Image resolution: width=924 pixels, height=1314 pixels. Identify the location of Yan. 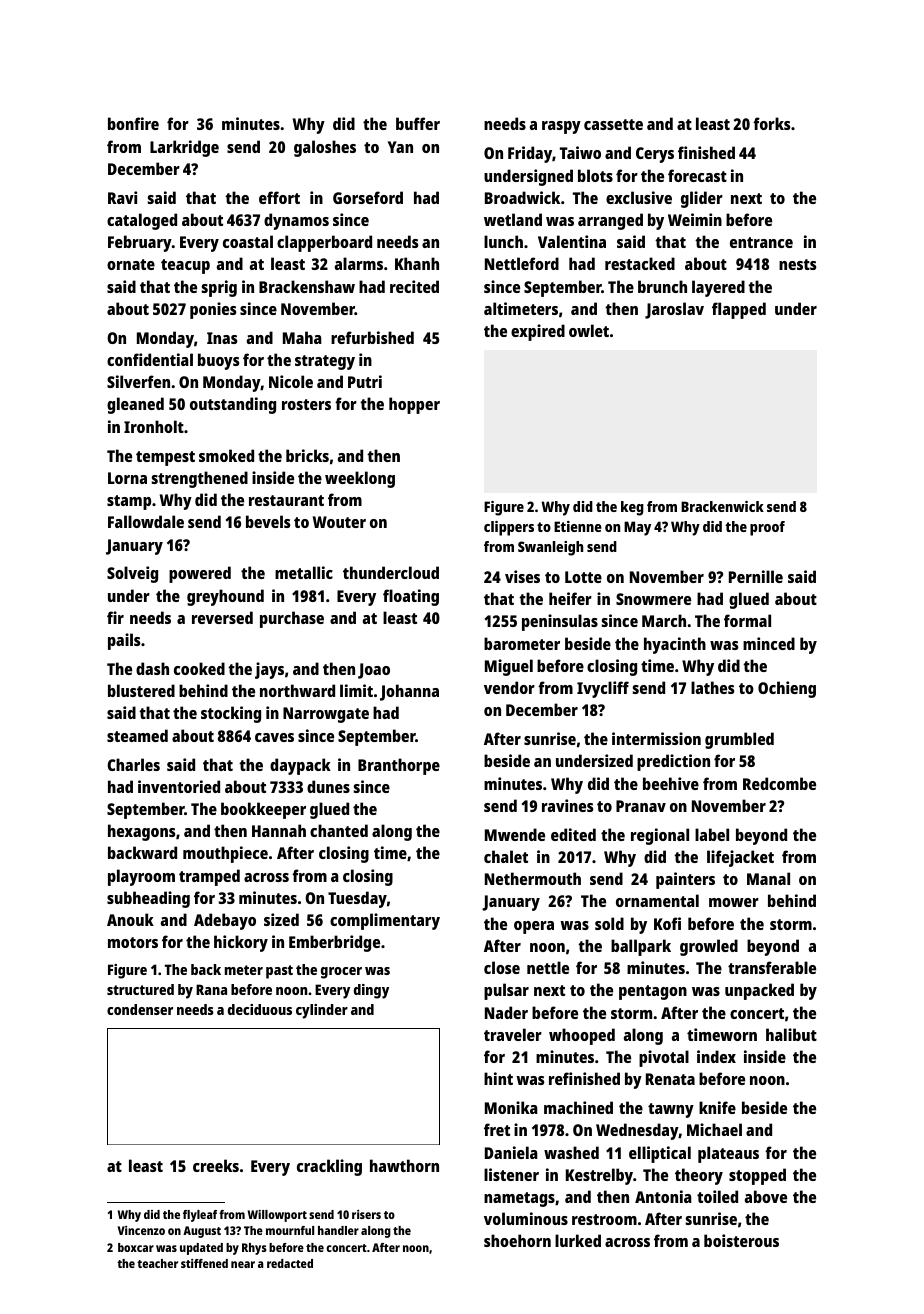
(400, 147).
